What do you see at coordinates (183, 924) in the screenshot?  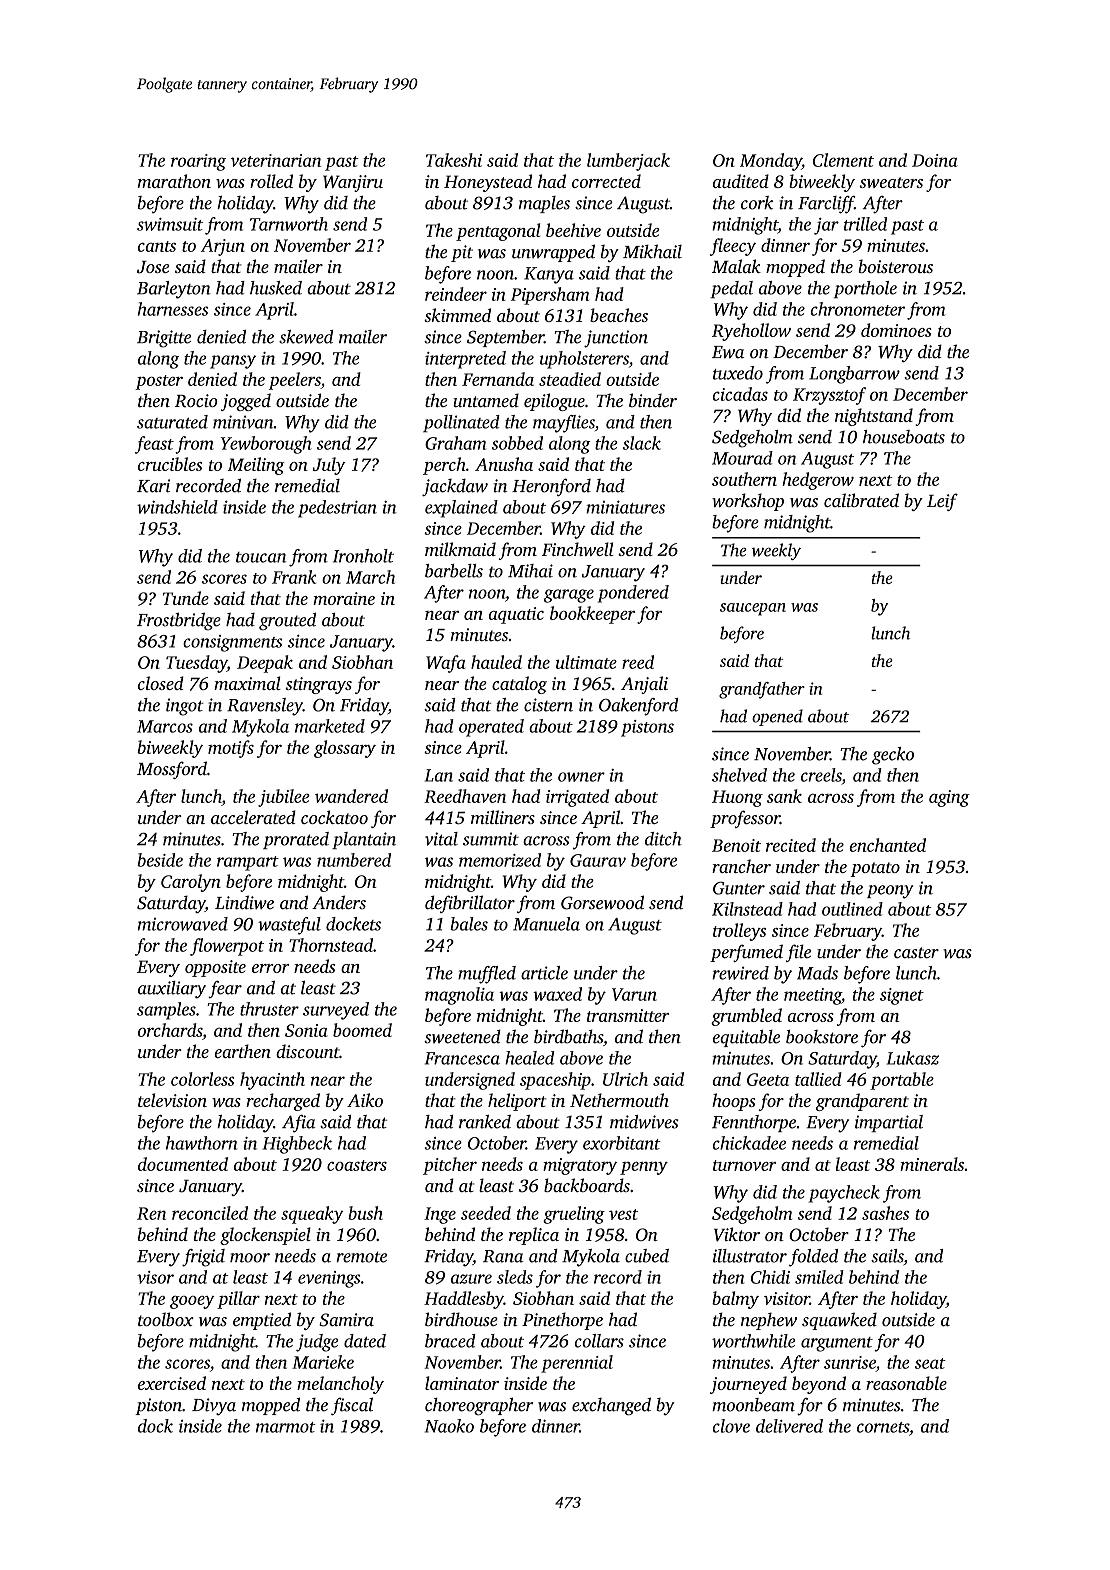 I see `microwaved` at bounding box center [183, 924].
